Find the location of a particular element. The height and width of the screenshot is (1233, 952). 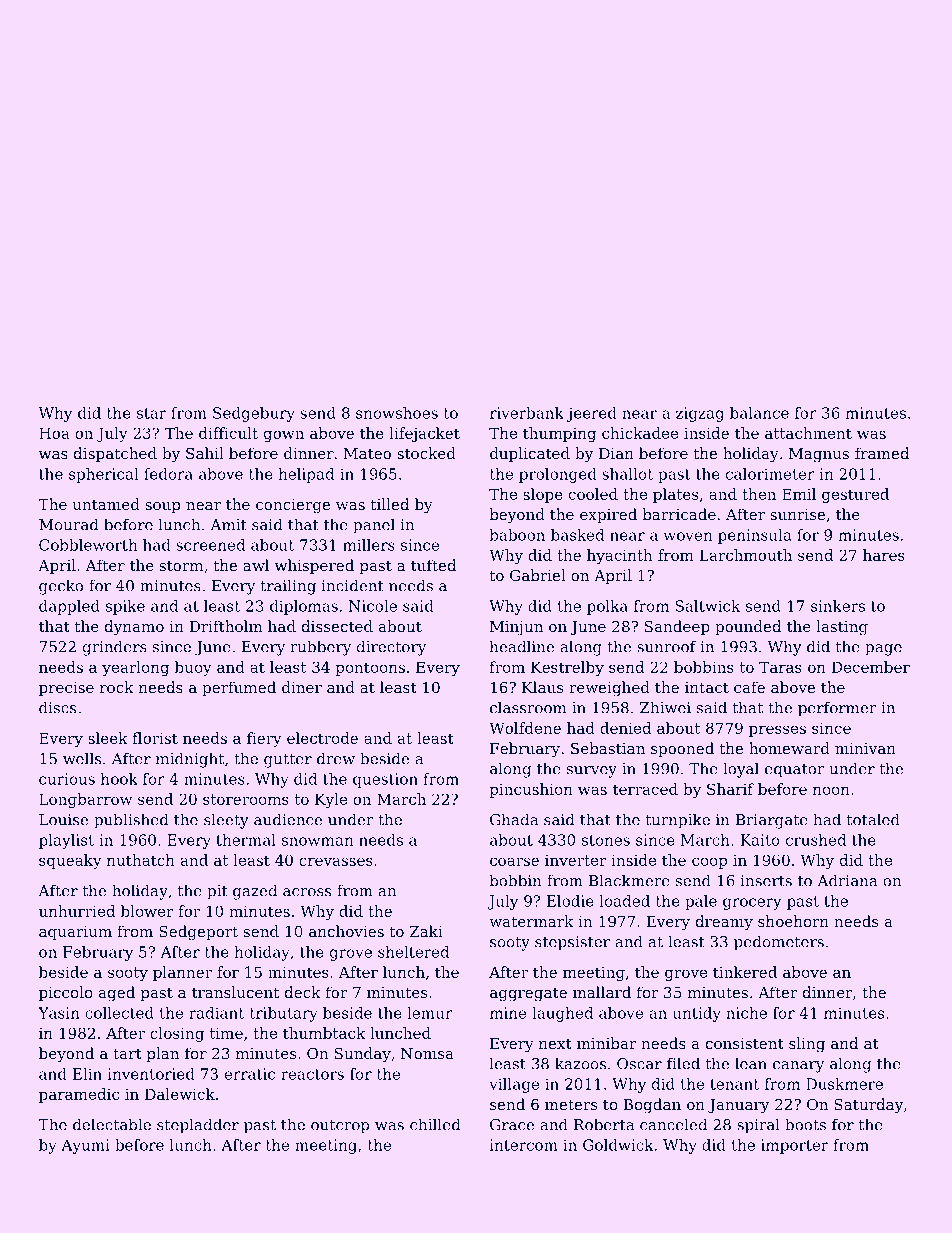

importer is located at coordinates (794, 1146).
